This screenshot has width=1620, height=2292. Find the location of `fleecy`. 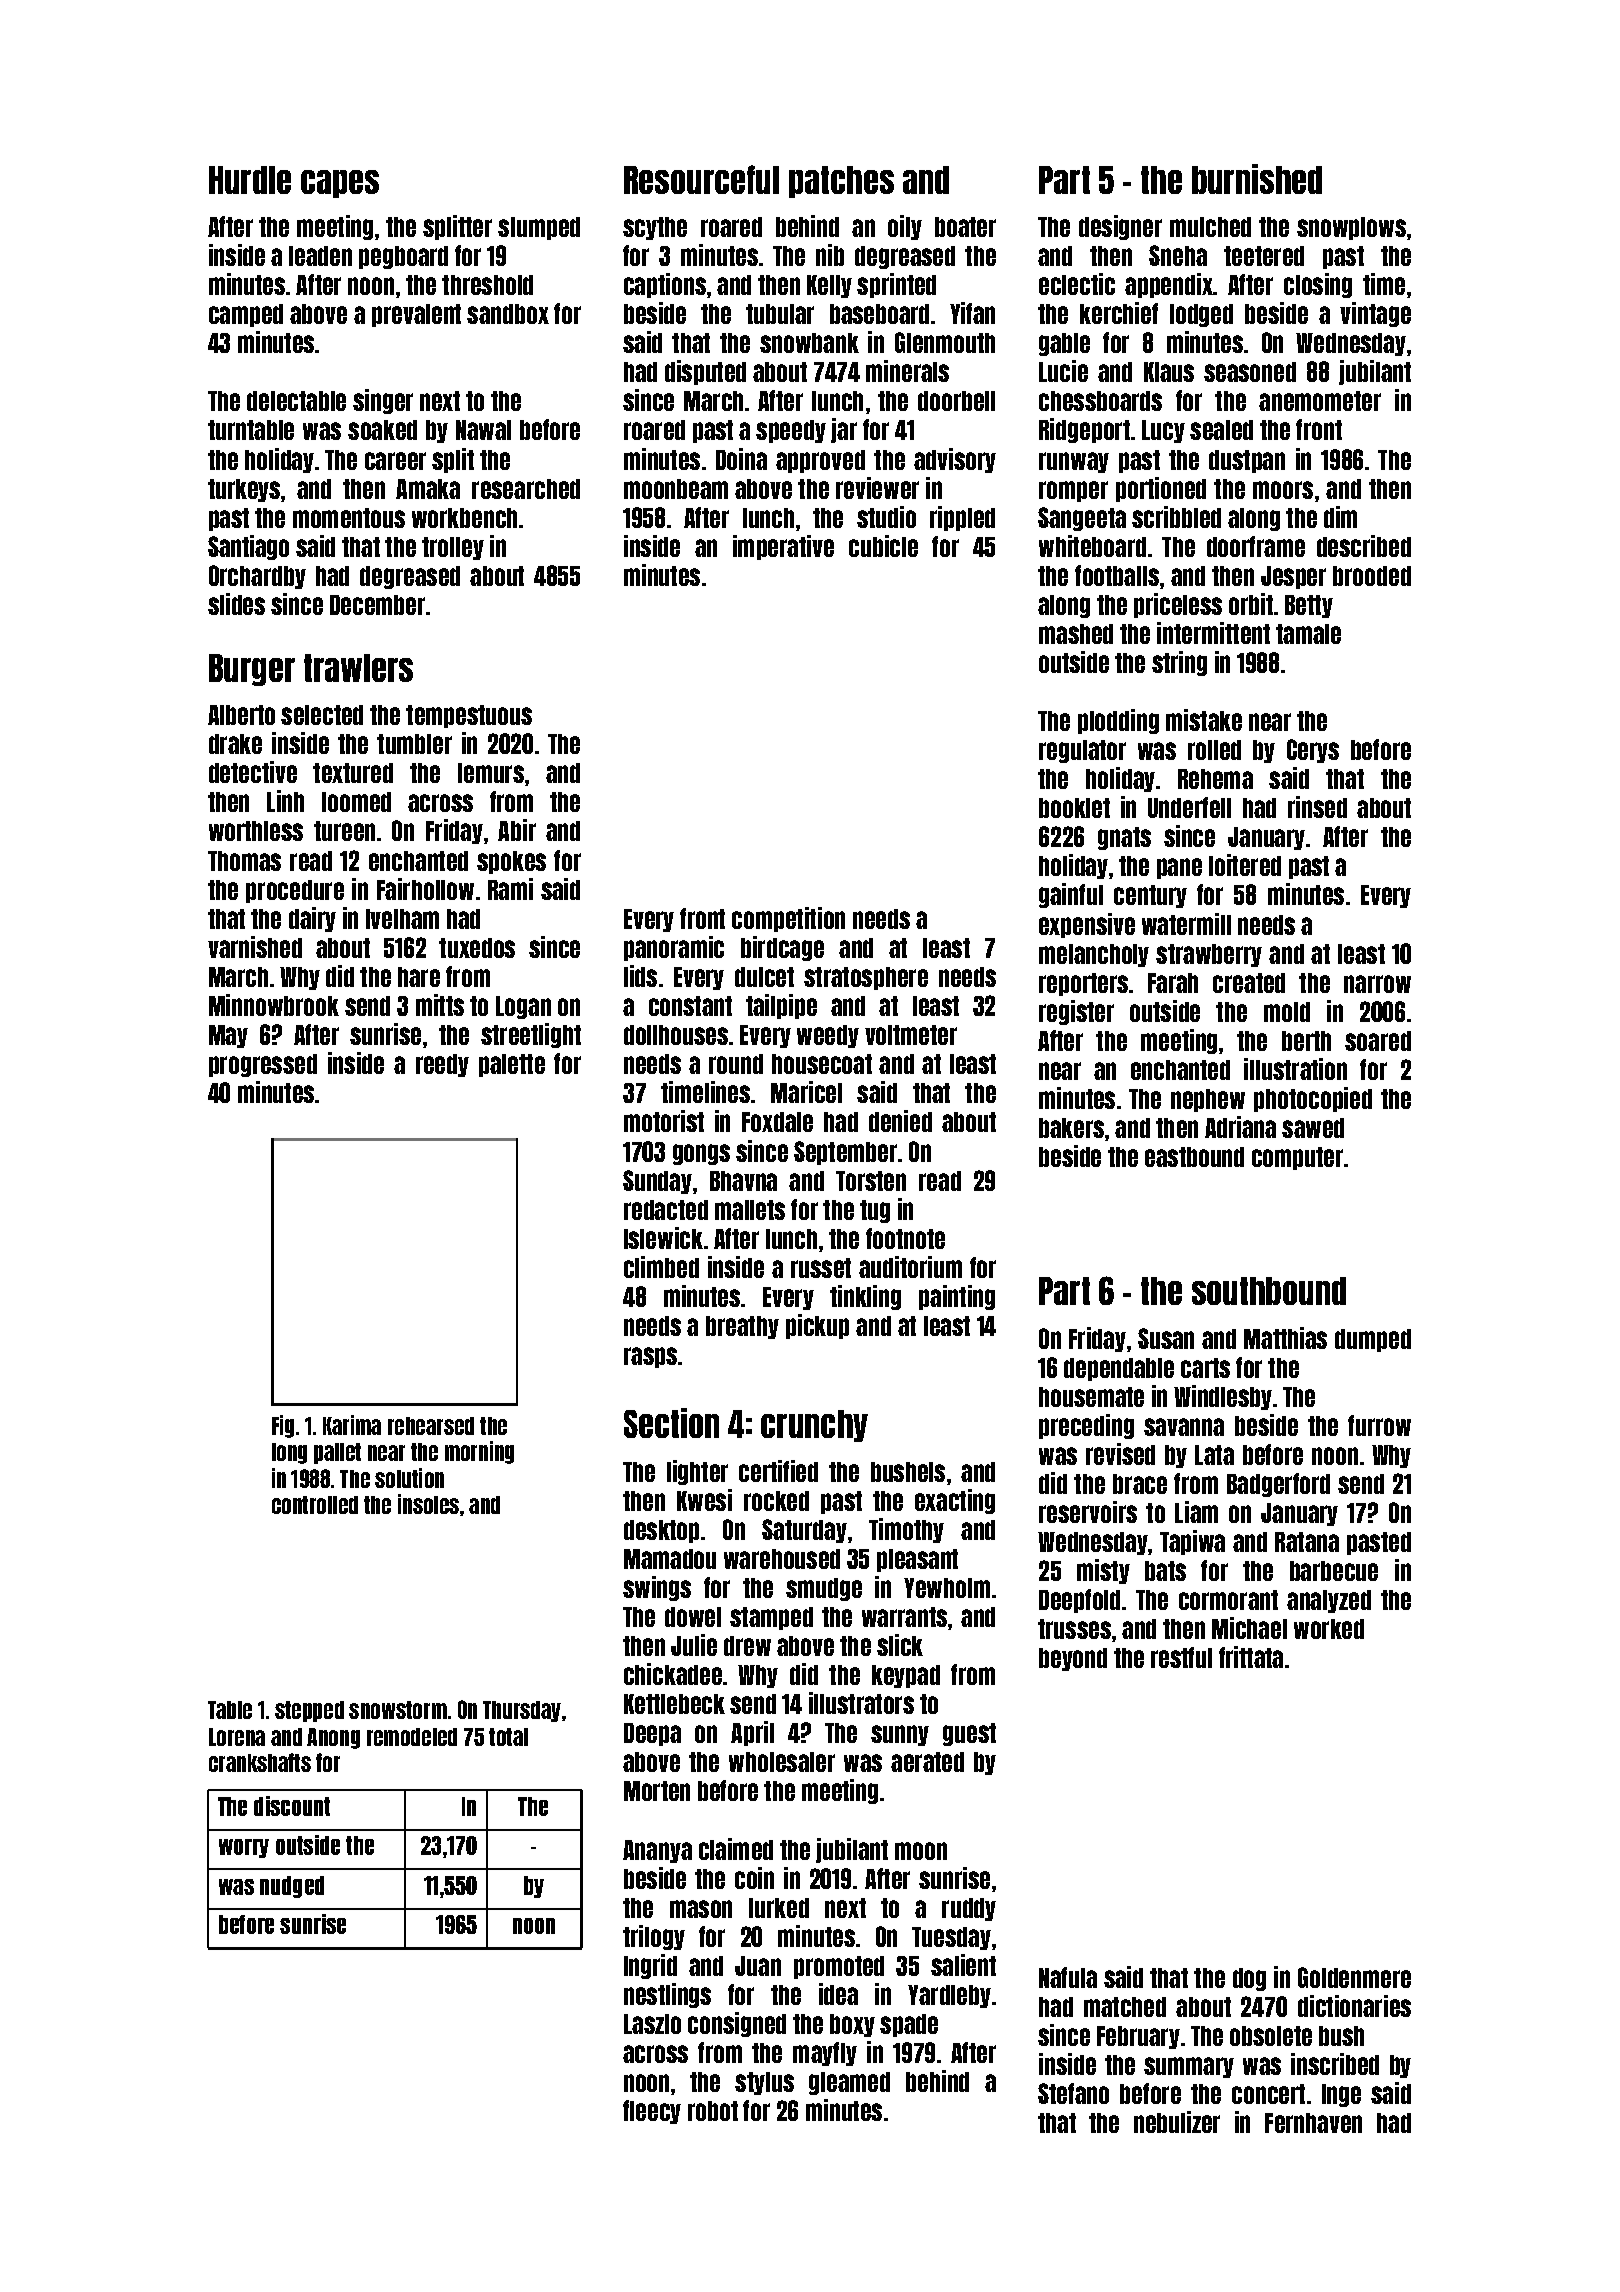

fleecy is located at coordinates (652, 2112).
